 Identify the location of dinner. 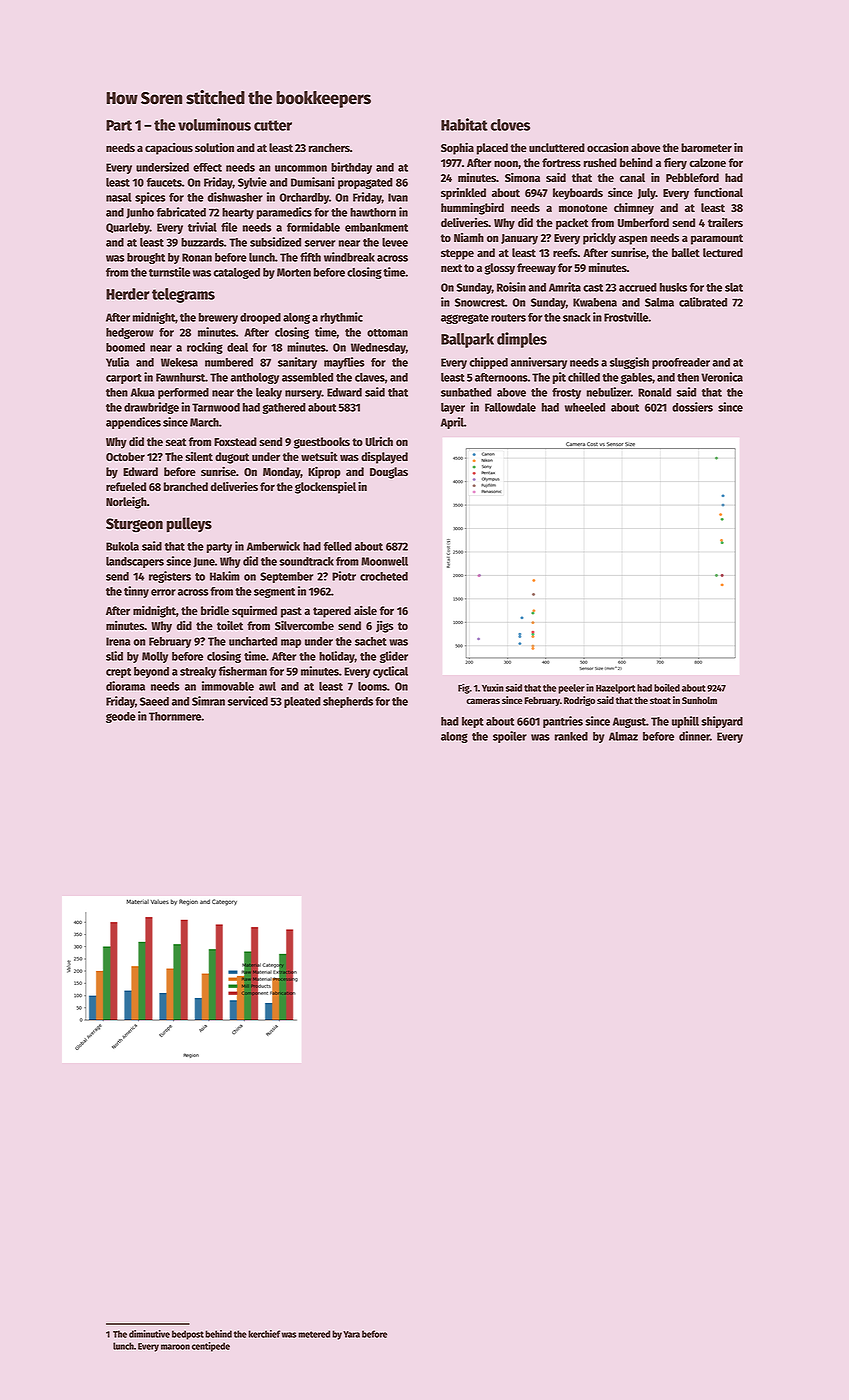
(694, 736).
